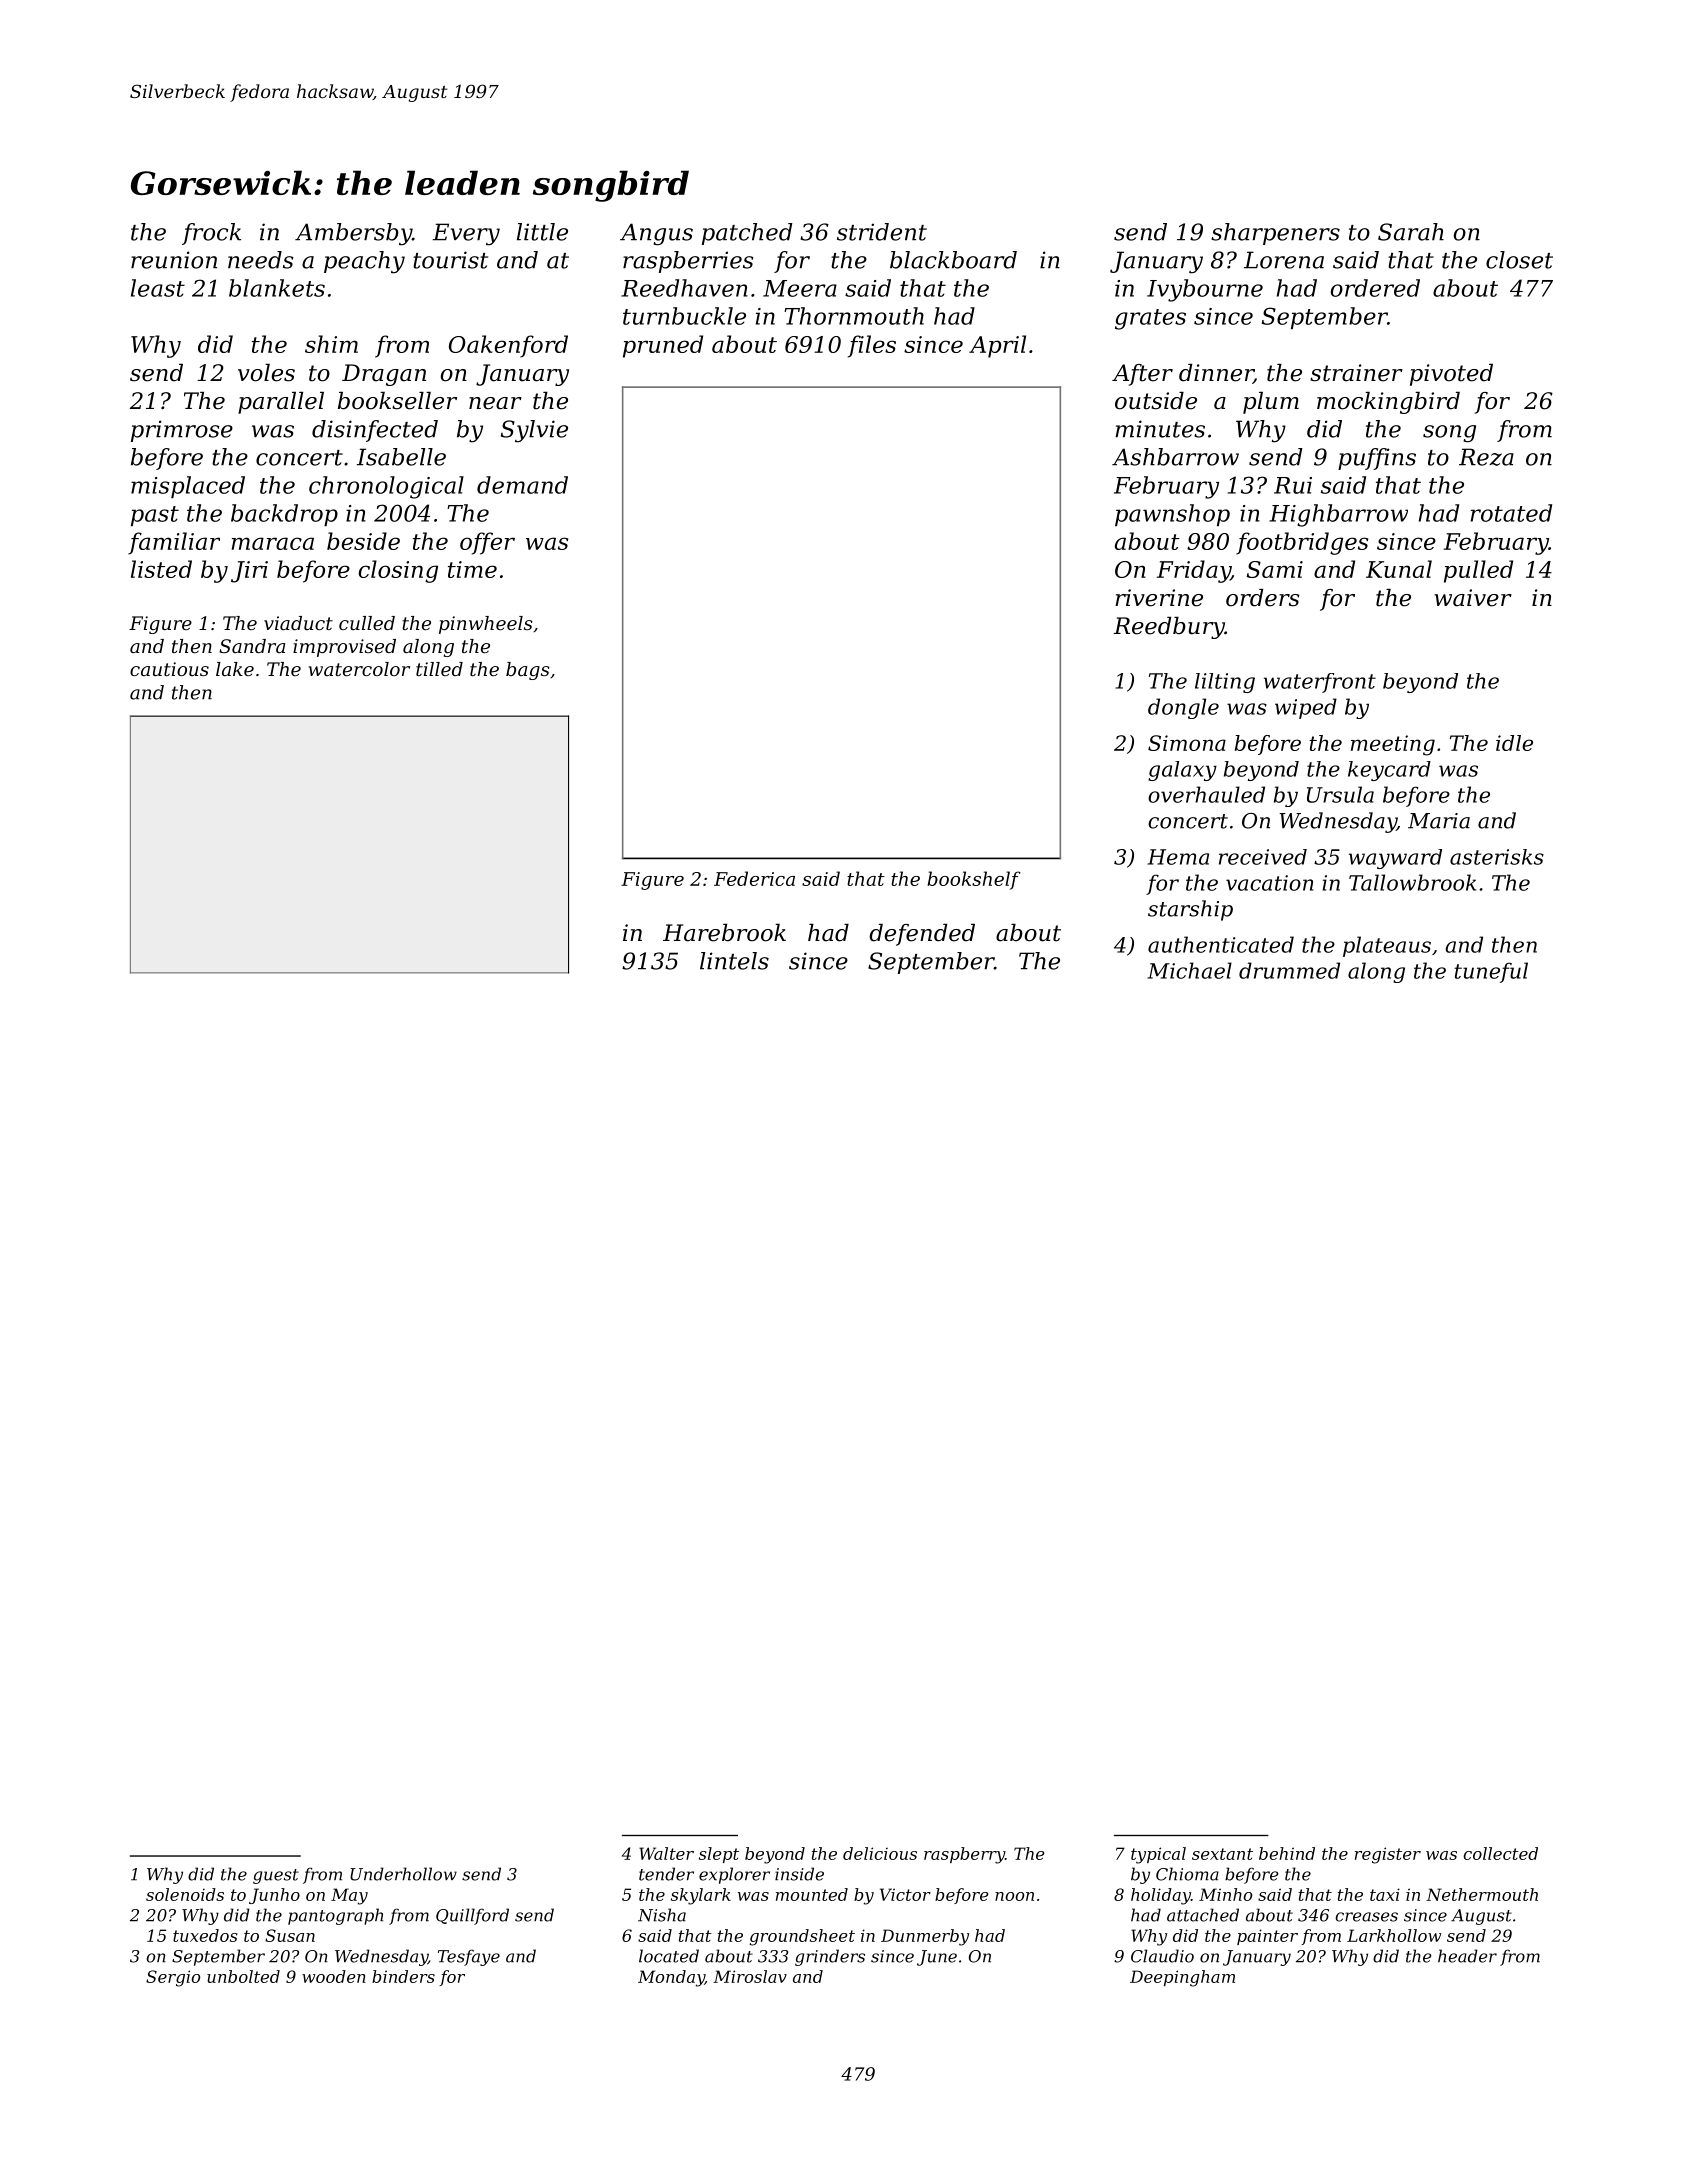 This screenshot has width=1683, height=2178. I want to click on lintels, so click(734, 961).
